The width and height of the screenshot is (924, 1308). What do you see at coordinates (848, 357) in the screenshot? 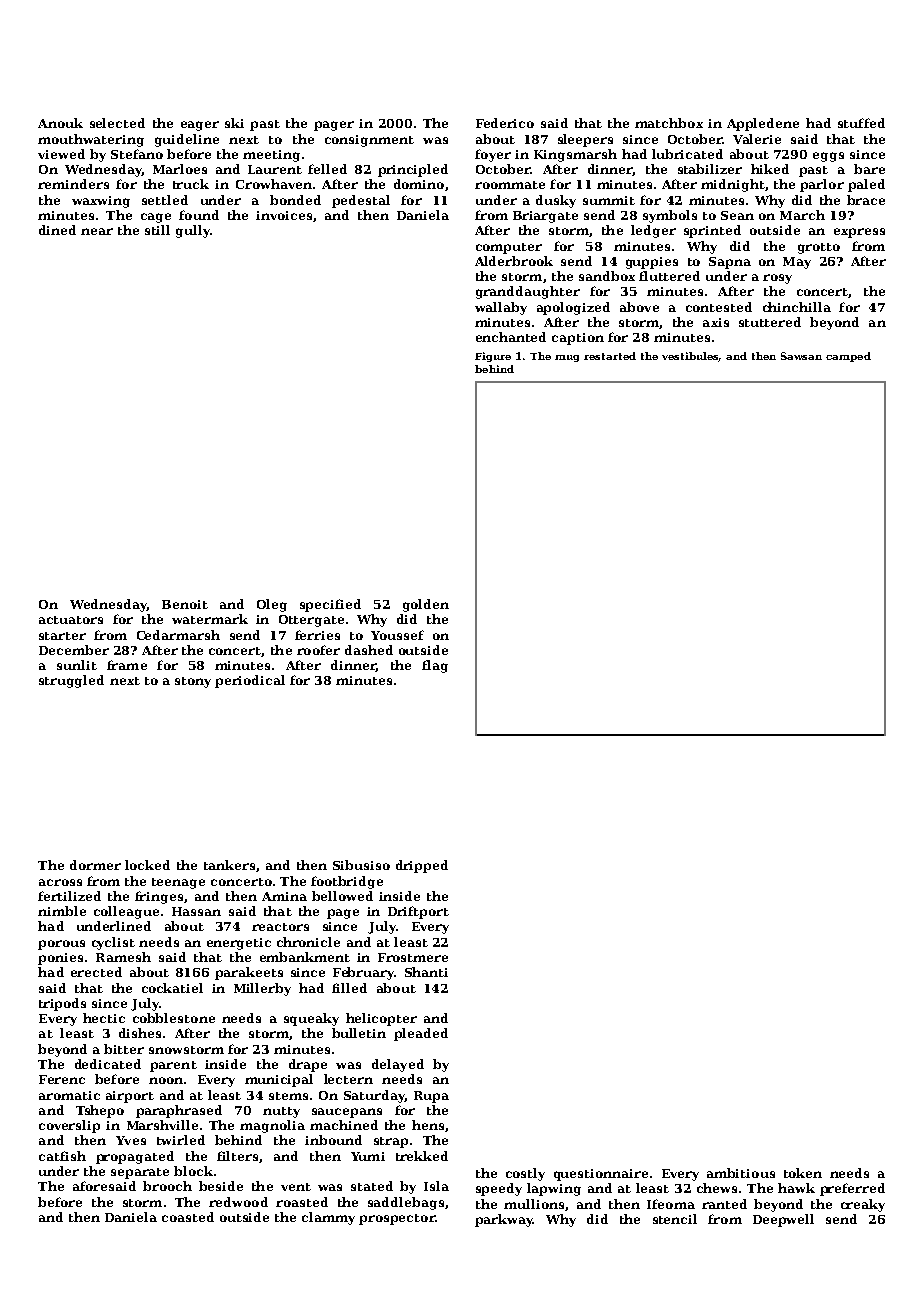
I see `camped` at bounding box center [848, 357].
